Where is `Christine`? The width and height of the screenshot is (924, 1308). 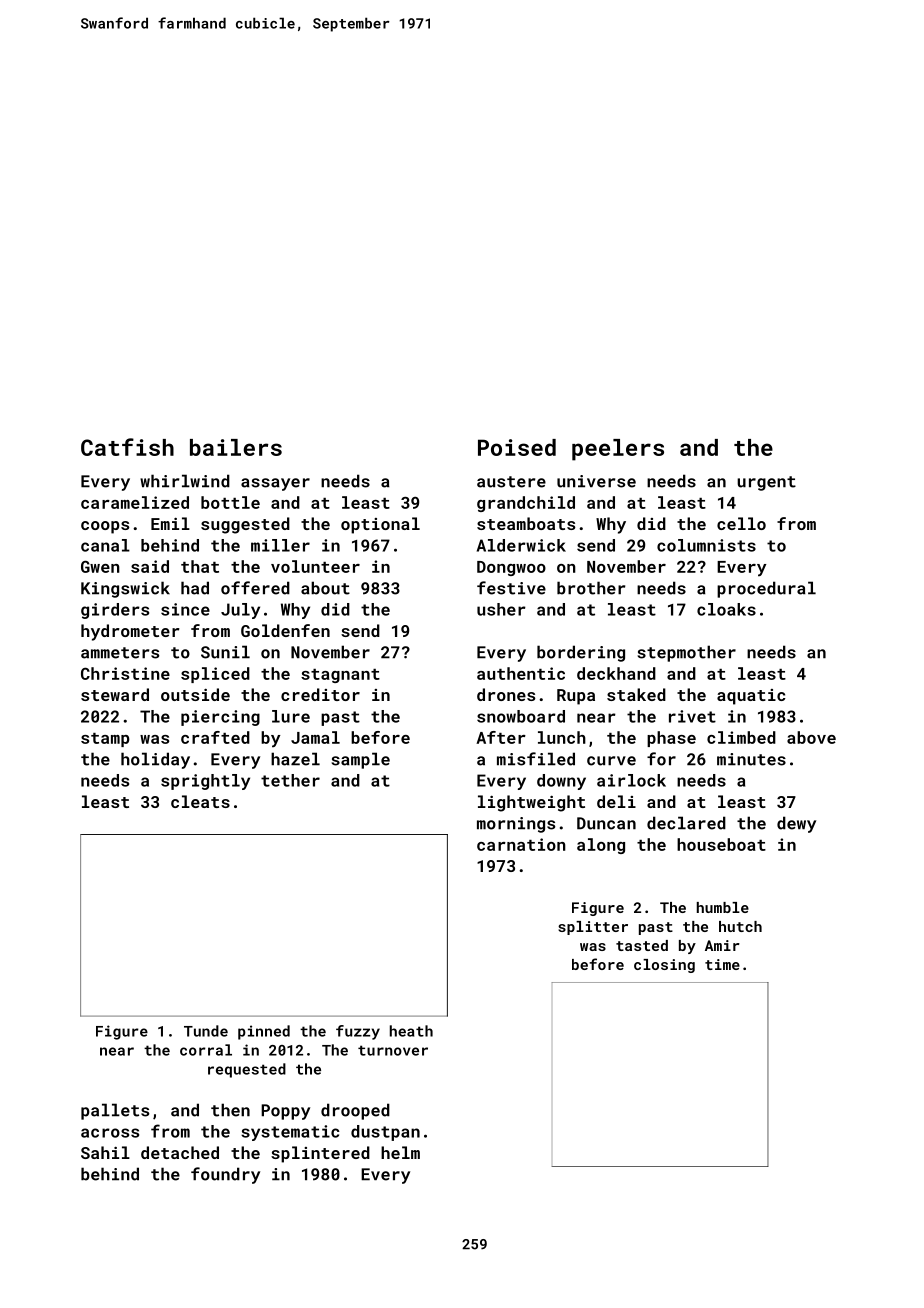
Christine is located at coordinates (125, 673).
